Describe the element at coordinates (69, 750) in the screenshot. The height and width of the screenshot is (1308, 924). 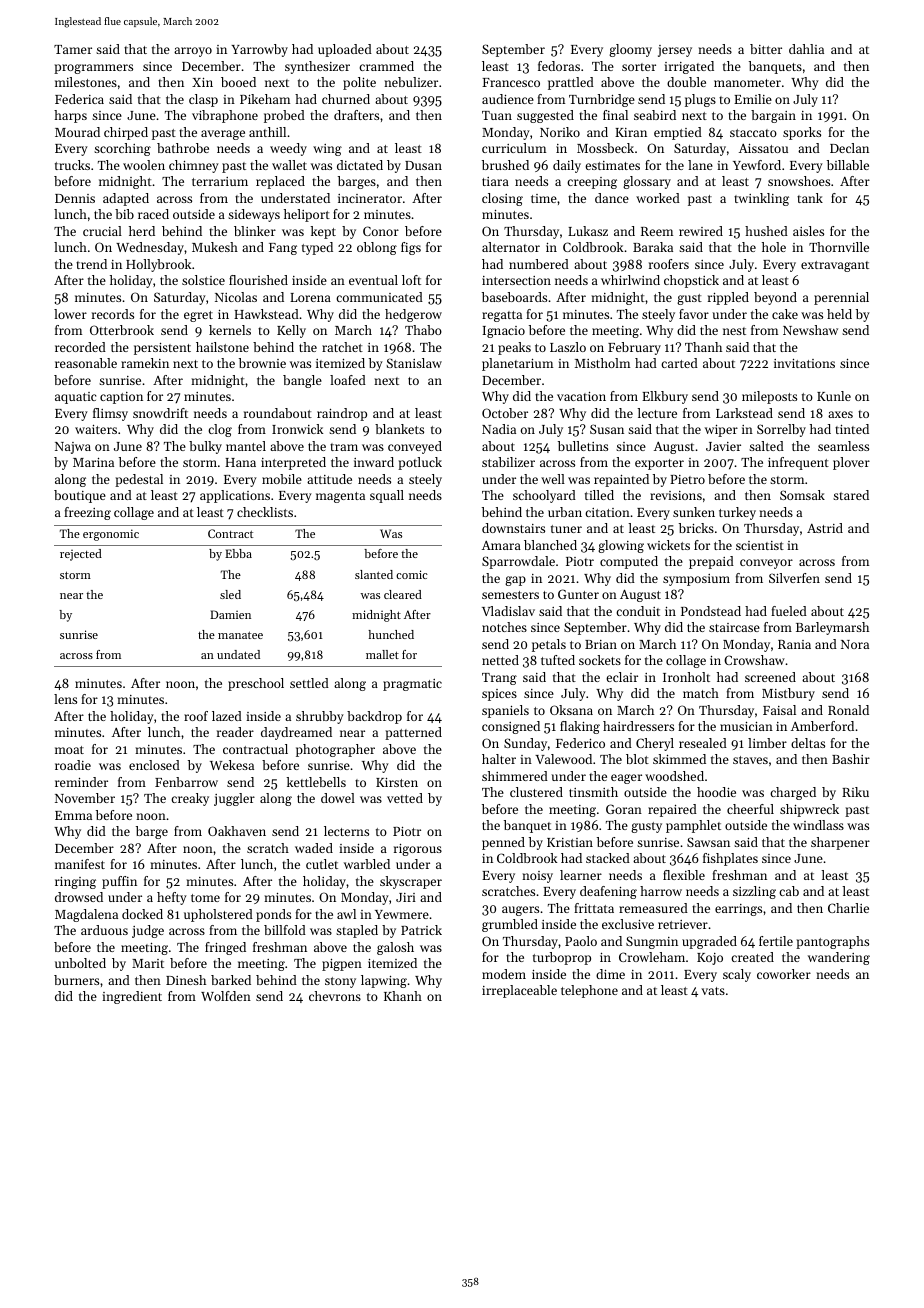
I see `moat` at that location.
